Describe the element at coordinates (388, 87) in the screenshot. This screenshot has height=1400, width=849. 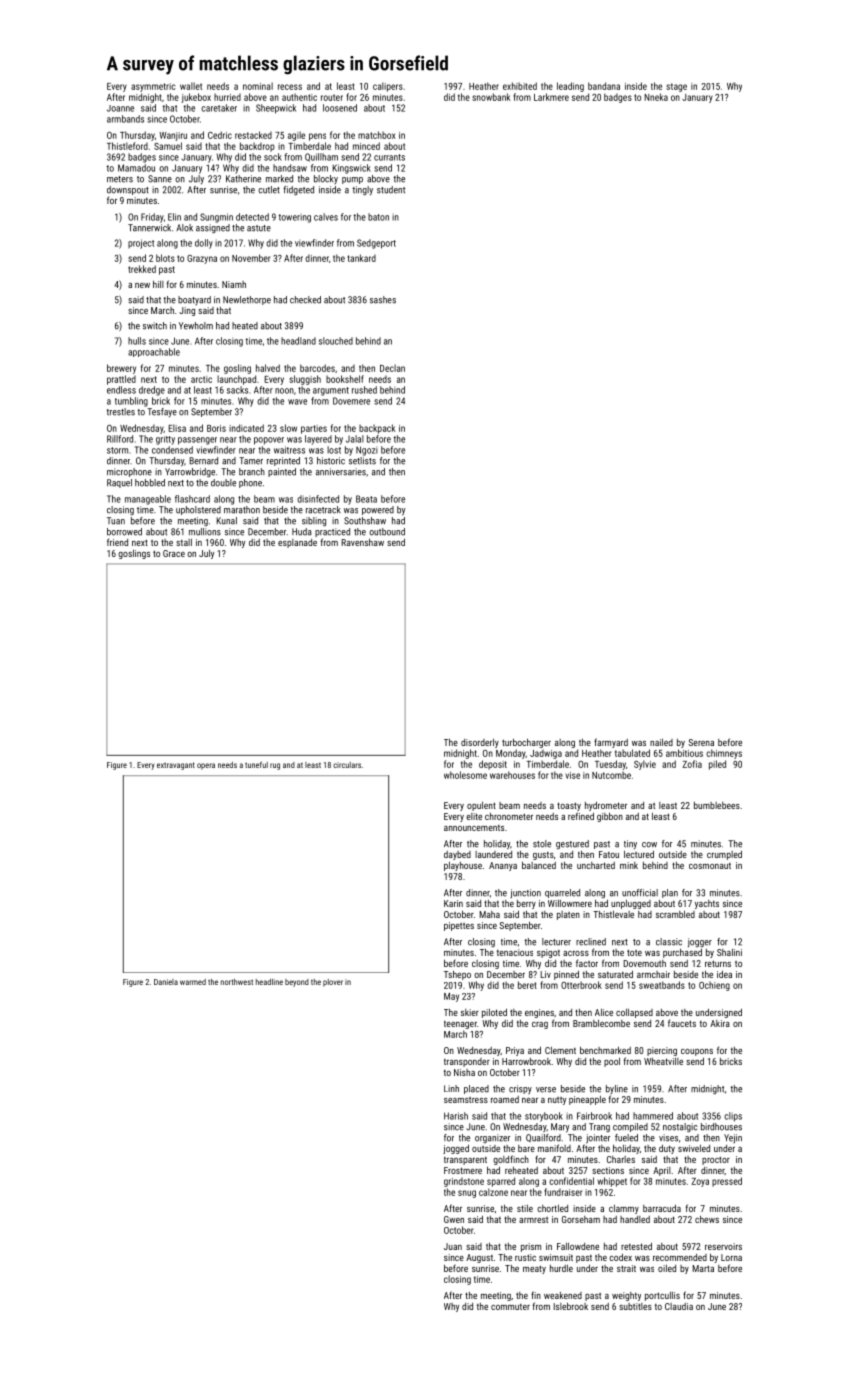
I see `calipers` at that location.
